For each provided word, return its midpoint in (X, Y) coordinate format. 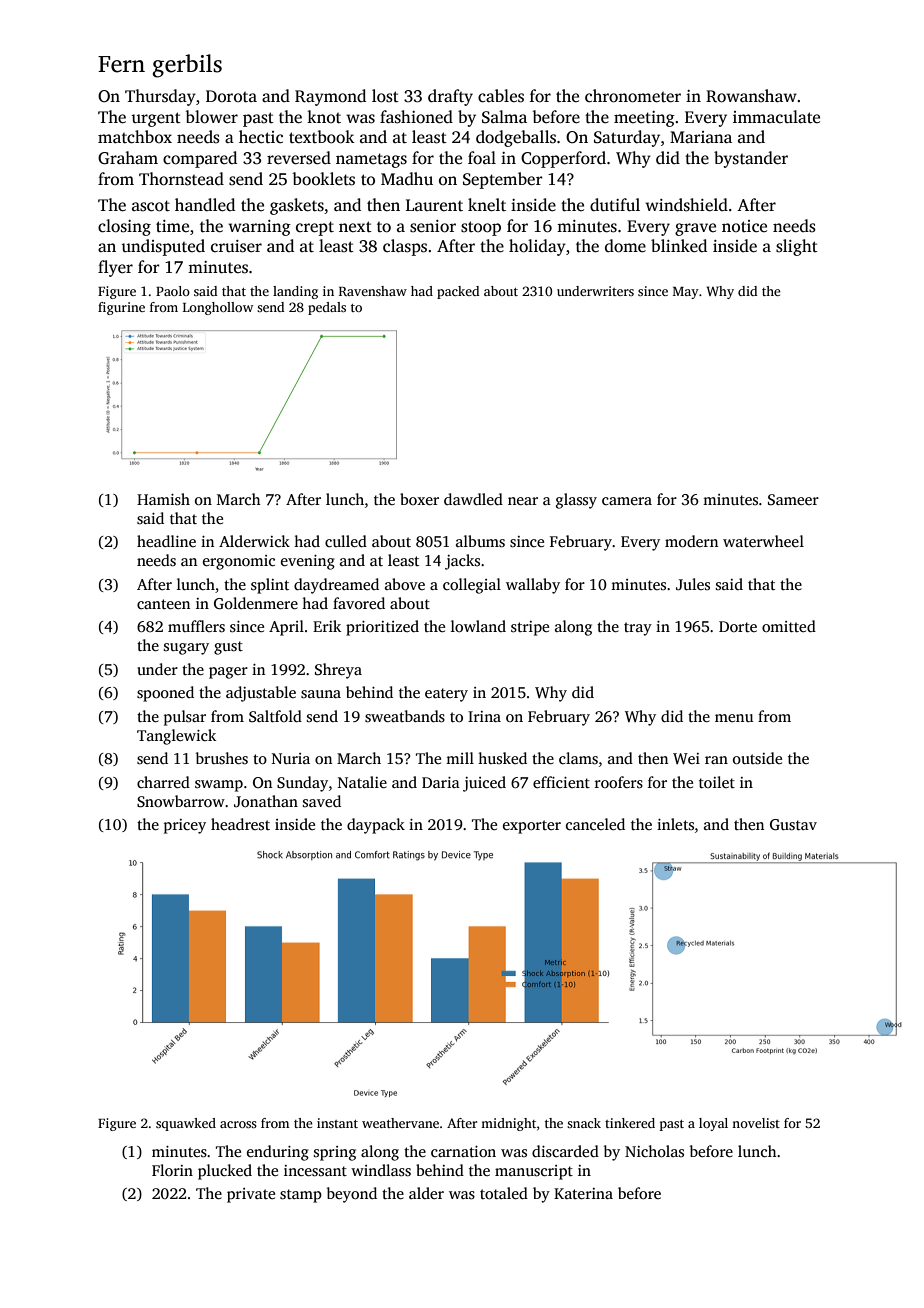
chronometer (633, 96)
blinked (679, 246)
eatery (446, 695)
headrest (240, 824)
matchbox (135, 137)
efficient (561, 782)
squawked (186, 1124)
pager (228, 673)
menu (734, 718)
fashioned (416, 117)
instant (337, 1123)
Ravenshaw (373, 291)
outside (757, 758)
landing (295, 292)
